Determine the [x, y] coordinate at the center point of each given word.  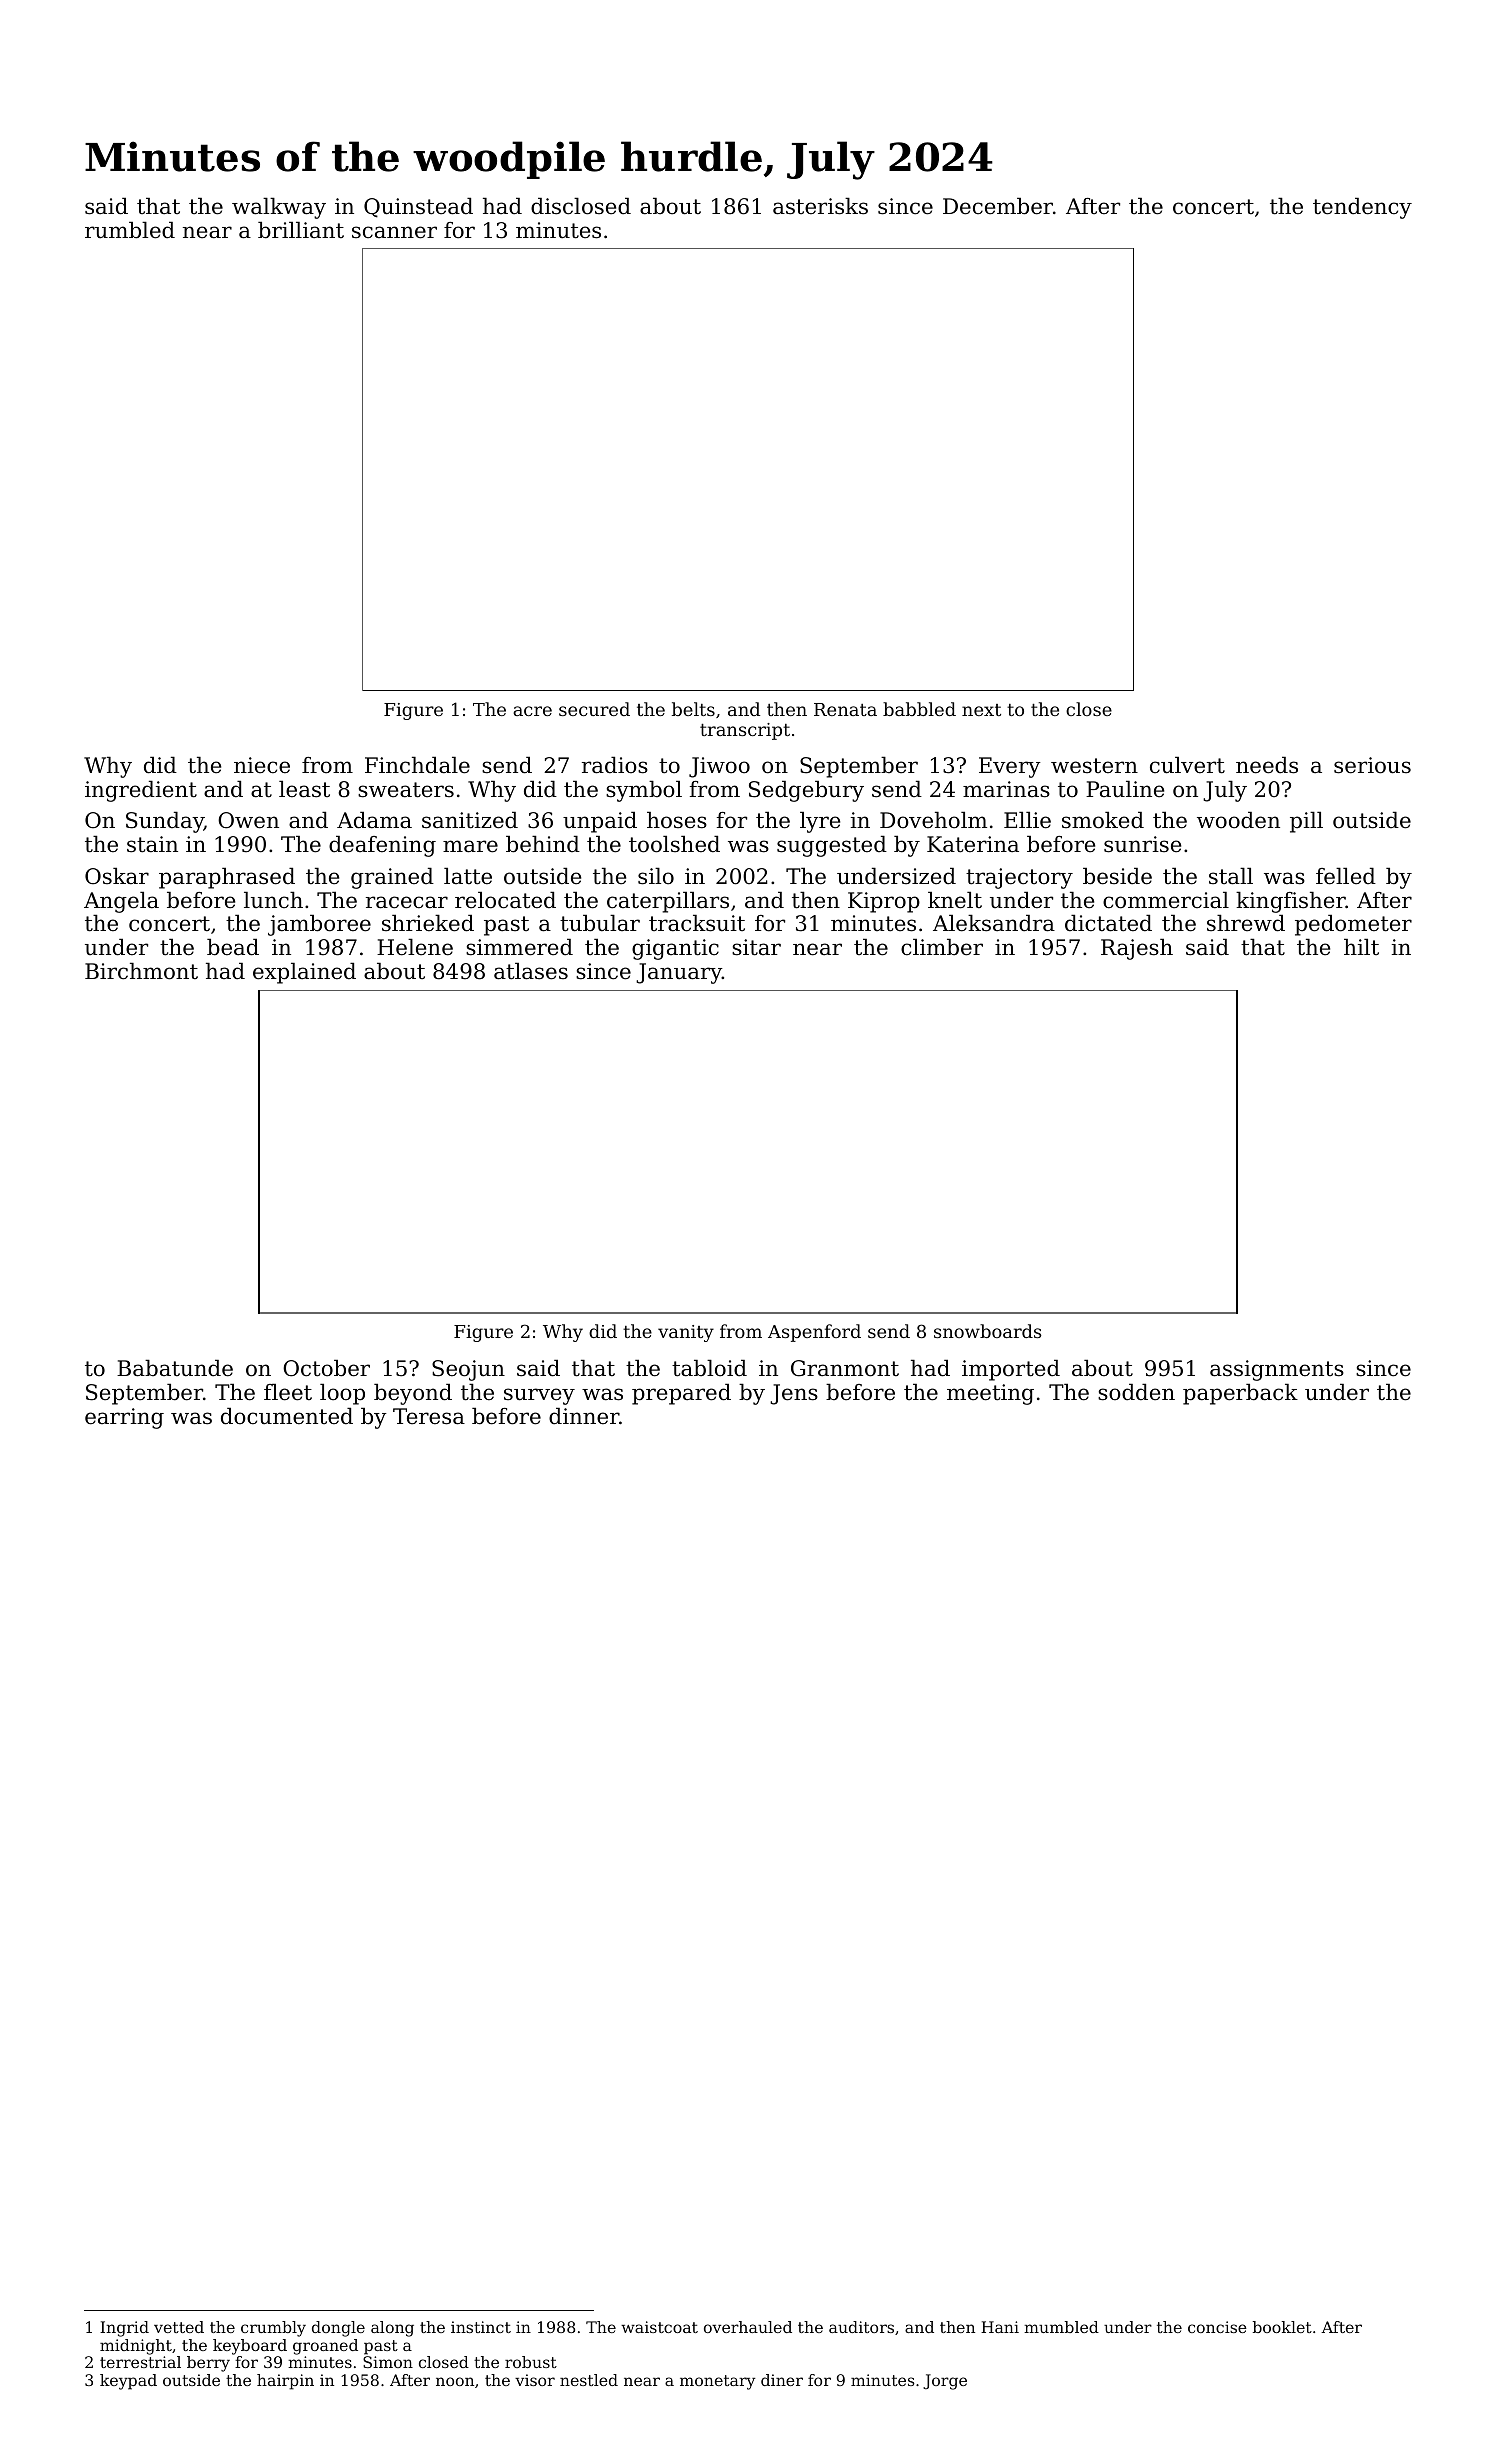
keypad [128, 2382]
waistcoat [659, 2327]
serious [1372, 765]
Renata [845, 709]
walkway [279, 208]
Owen [248, 820]
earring [124, 1418]
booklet [1282, 2327]
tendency [1362, 208]
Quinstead [418, 207]
